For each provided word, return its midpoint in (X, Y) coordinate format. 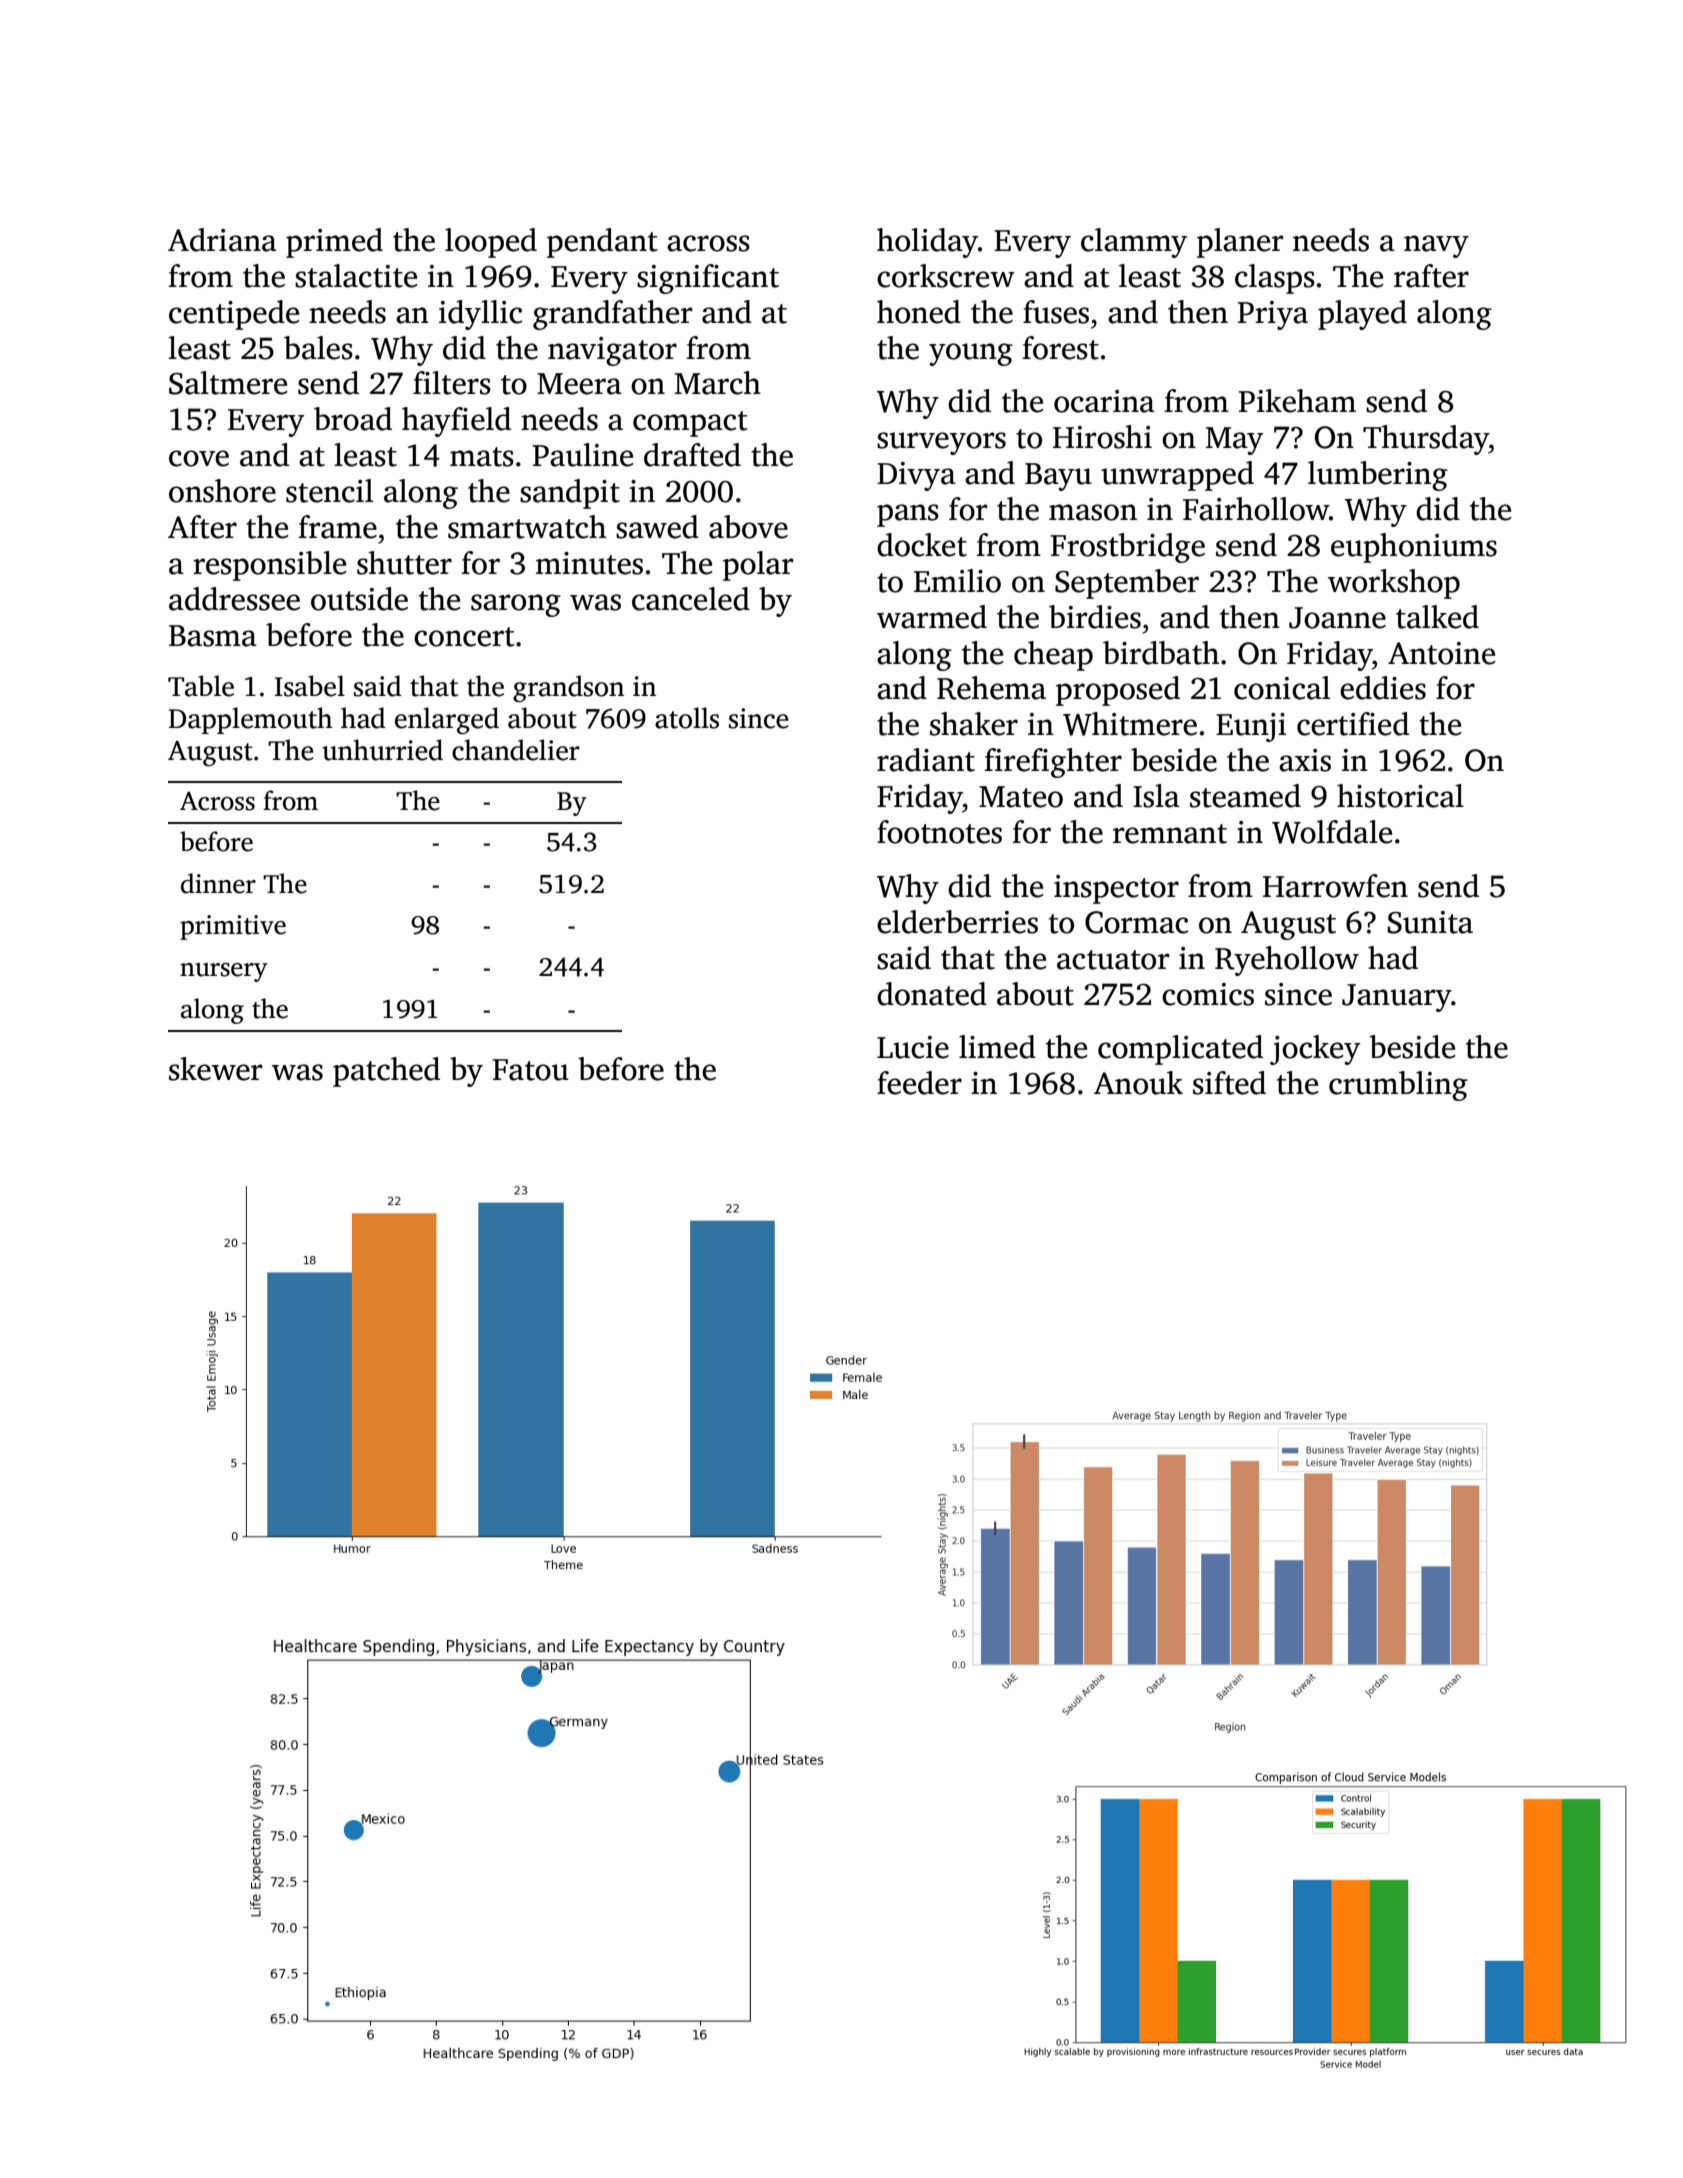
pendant (602, 243)
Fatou (531, 1070)
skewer (215, 1069)
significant (708, 279)
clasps (1275, 279)
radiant (926, 760)
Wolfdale (1332, 832)
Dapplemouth (251, 720)
